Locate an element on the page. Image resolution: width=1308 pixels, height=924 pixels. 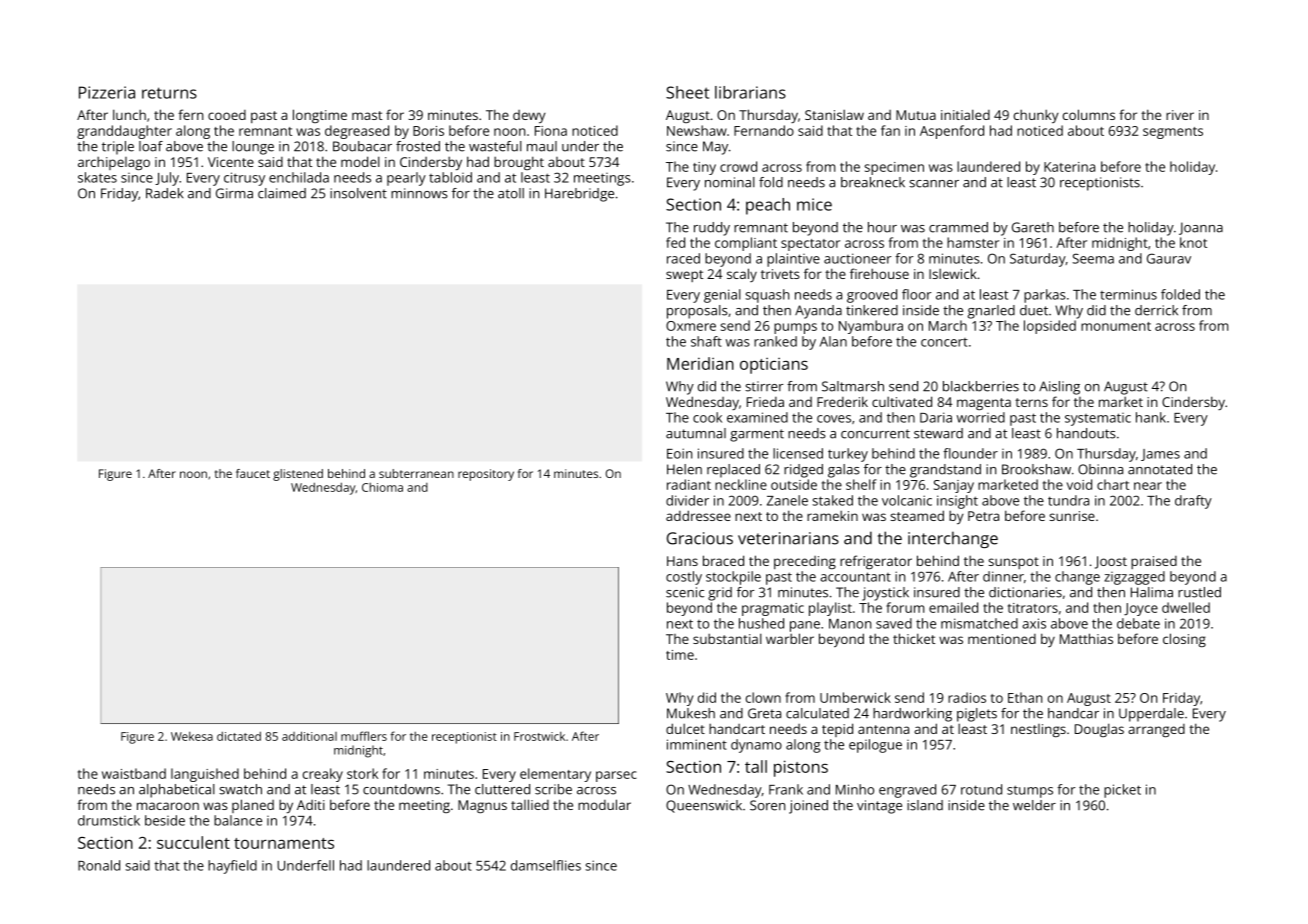
Newshaw is located at coordinates (697, 130).
